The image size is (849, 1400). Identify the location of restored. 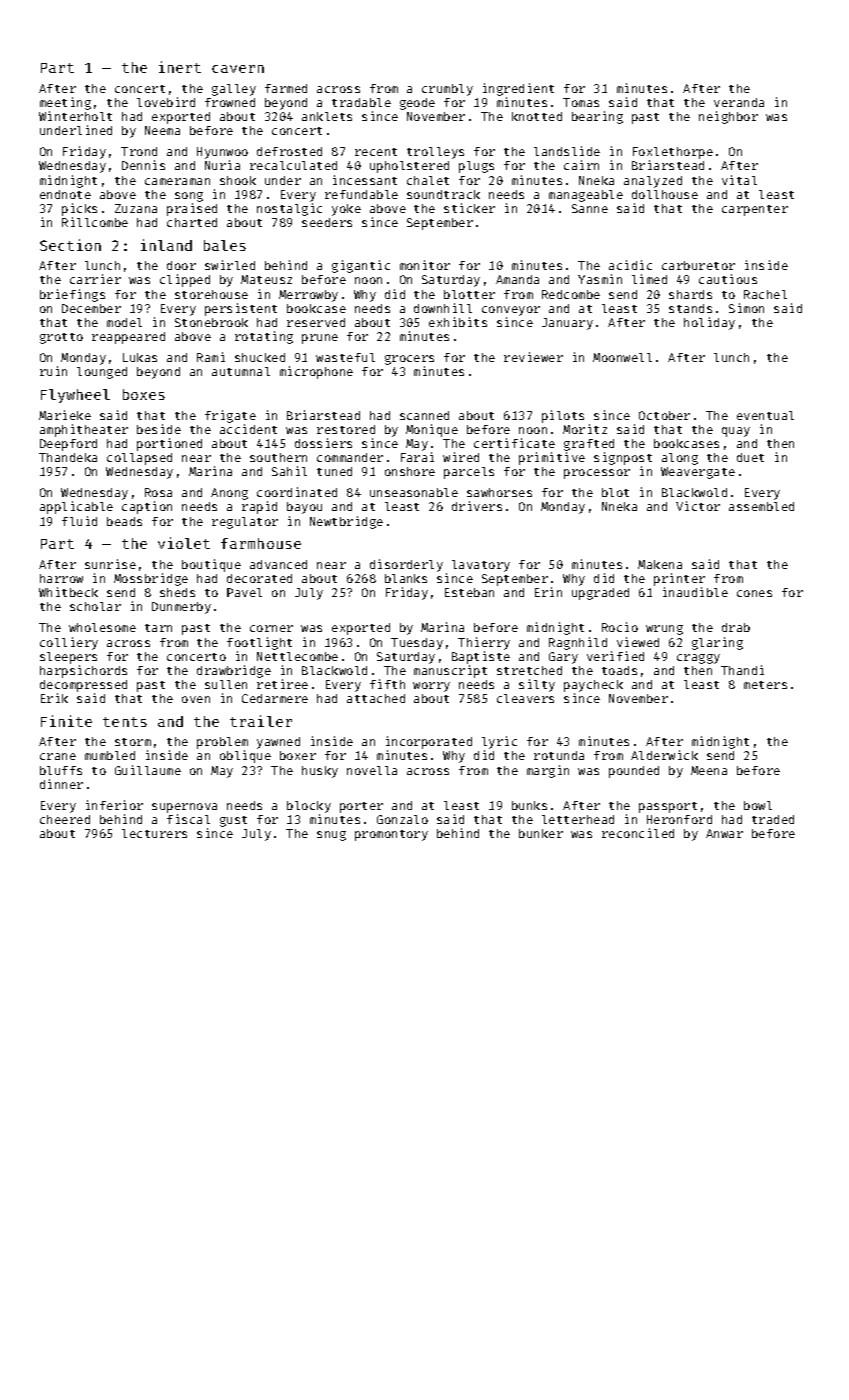
(346, 429).
